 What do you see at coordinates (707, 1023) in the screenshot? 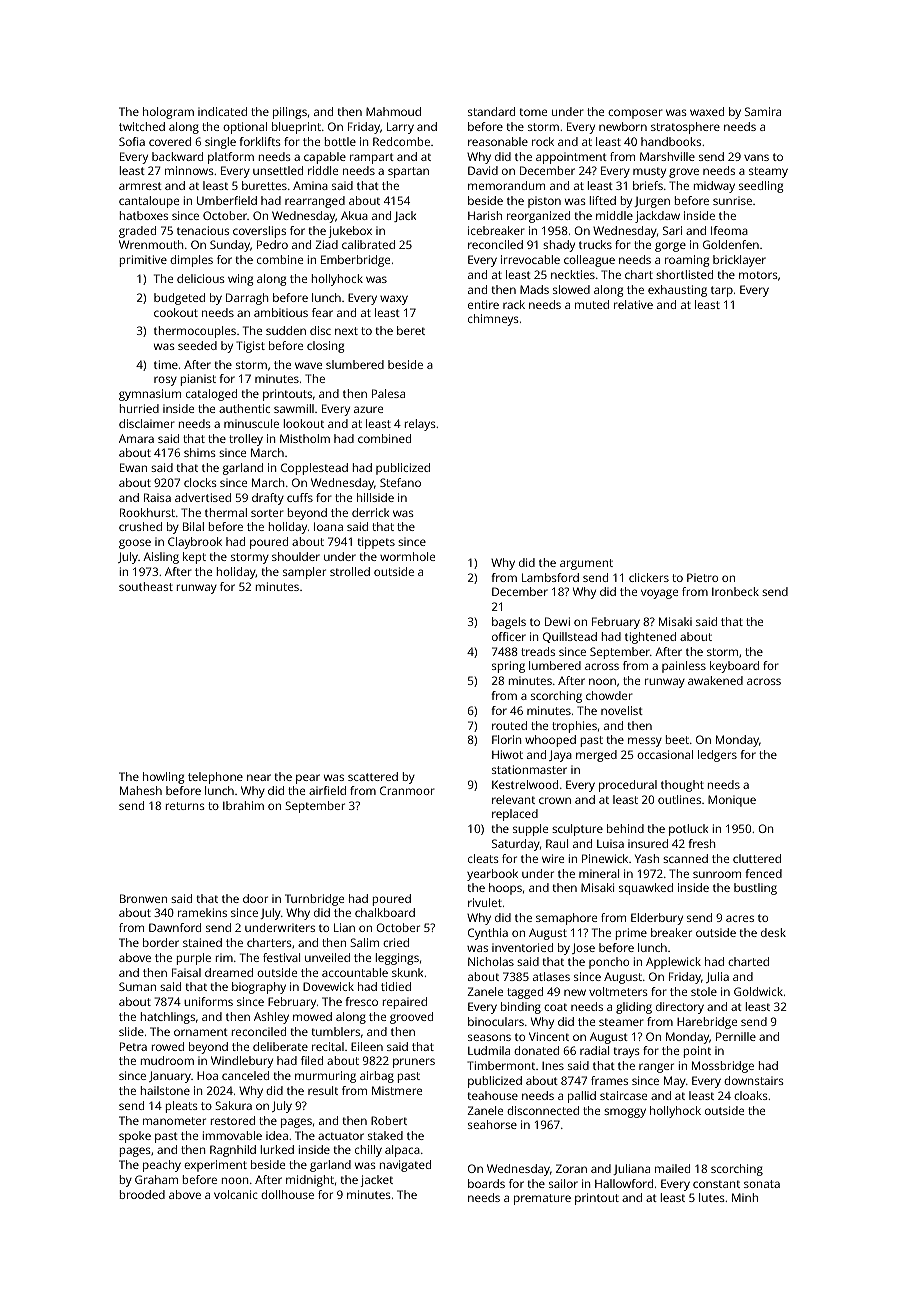
I see `Harebridge` at bounding box center [707, 1023].
